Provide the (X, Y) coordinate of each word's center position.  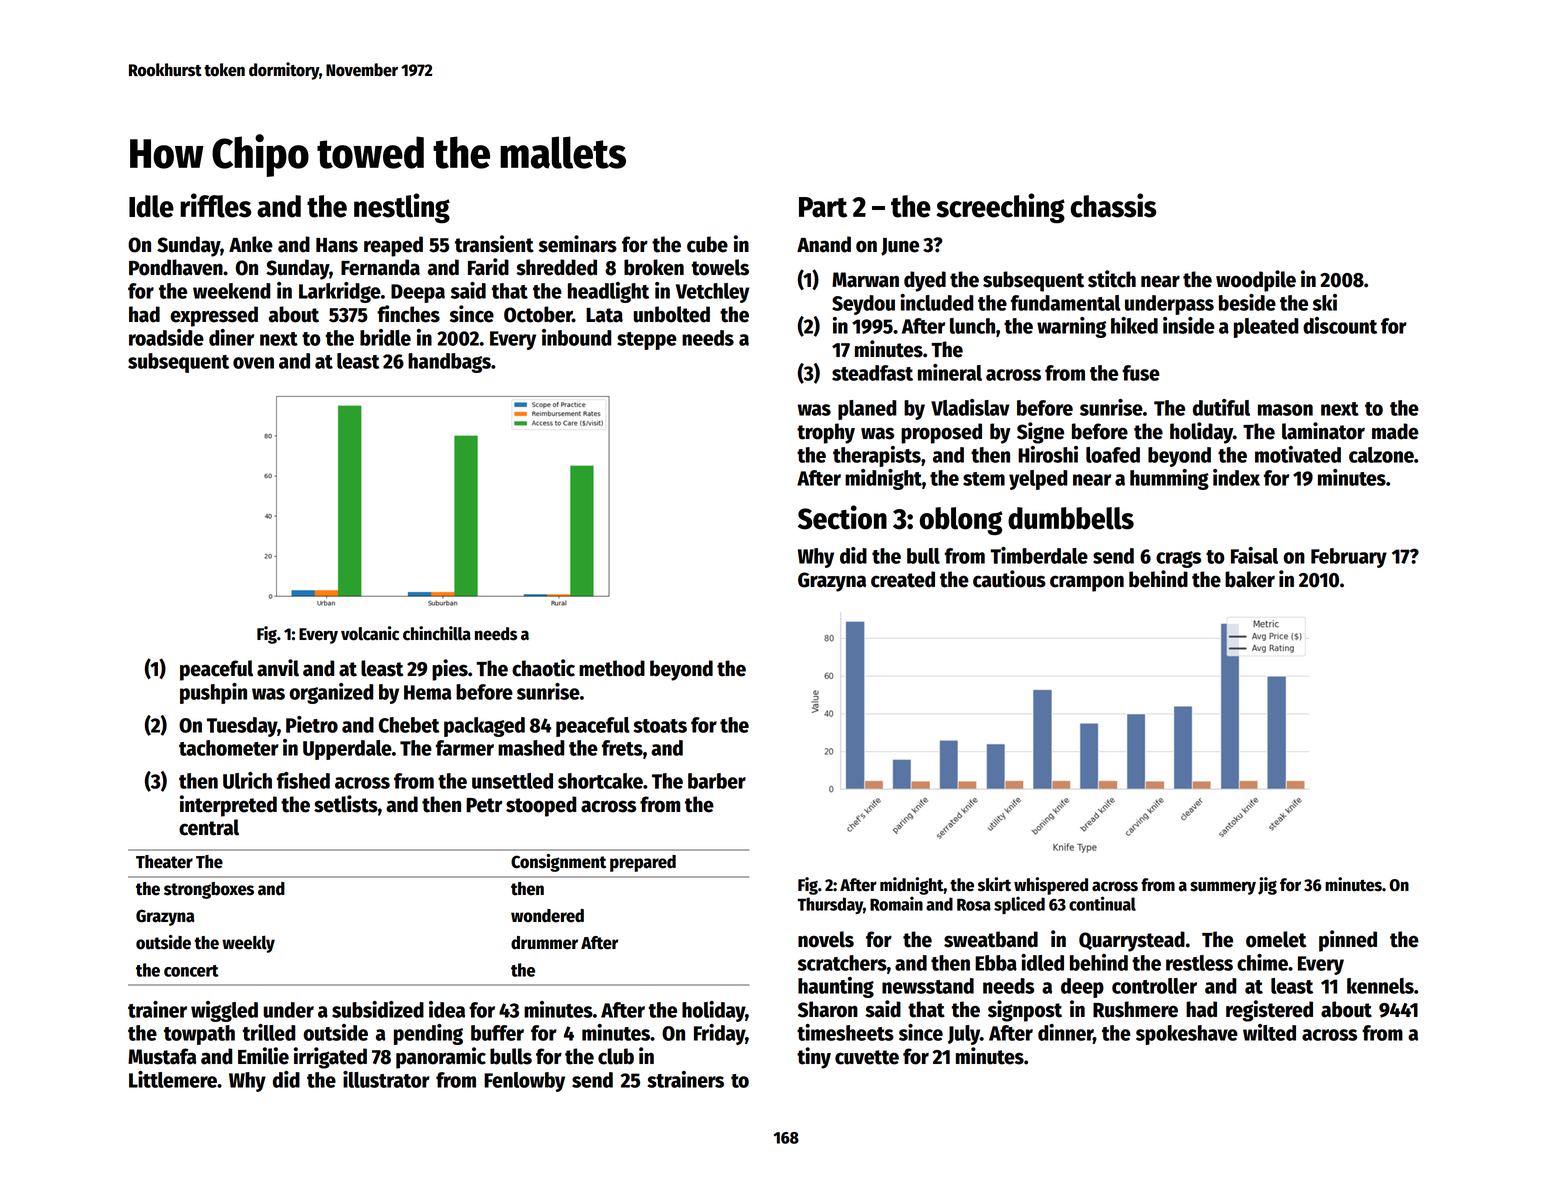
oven (253, 363)
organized (331, 693)
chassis (1113, 205)
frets (622, 748)
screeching (1001, 208)
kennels (1380, 986)
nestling (402, 208)
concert (191, 971)
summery (1223, 888)
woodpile (1256, 281)
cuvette (867, 1057)
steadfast (872, 373)
